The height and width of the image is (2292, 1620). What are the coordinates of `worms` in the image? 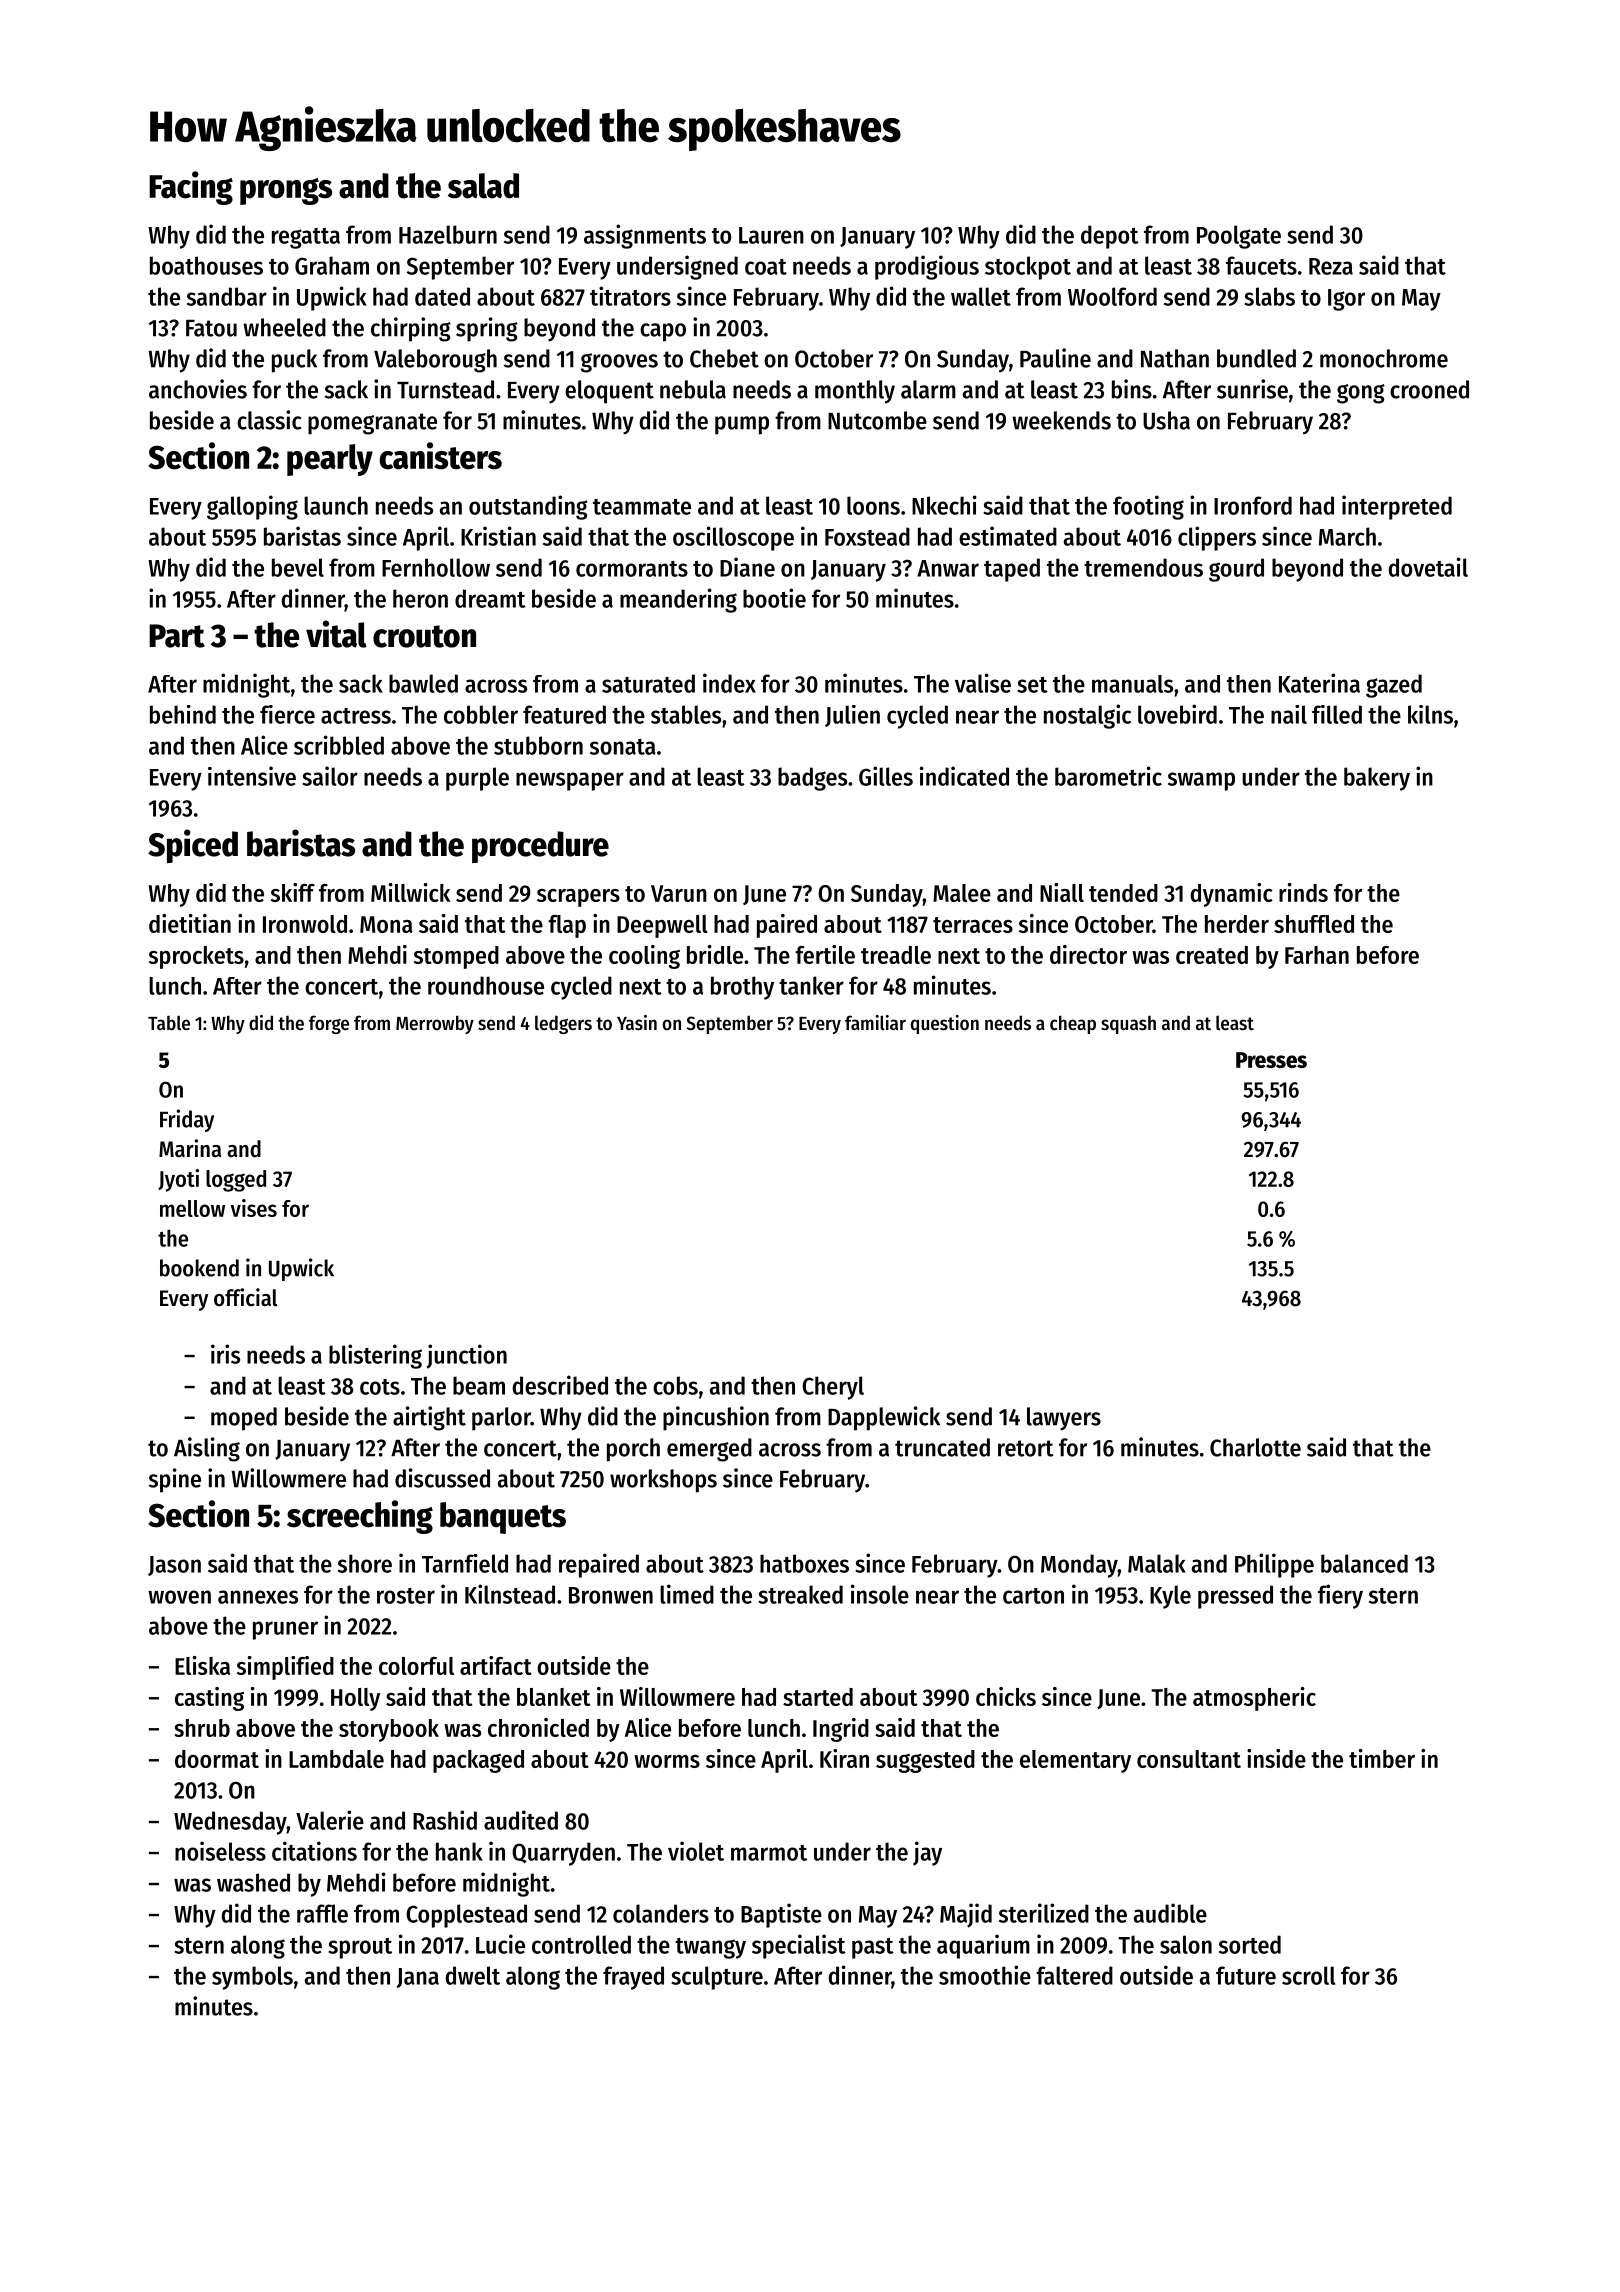 It's located at (667, 1761).
